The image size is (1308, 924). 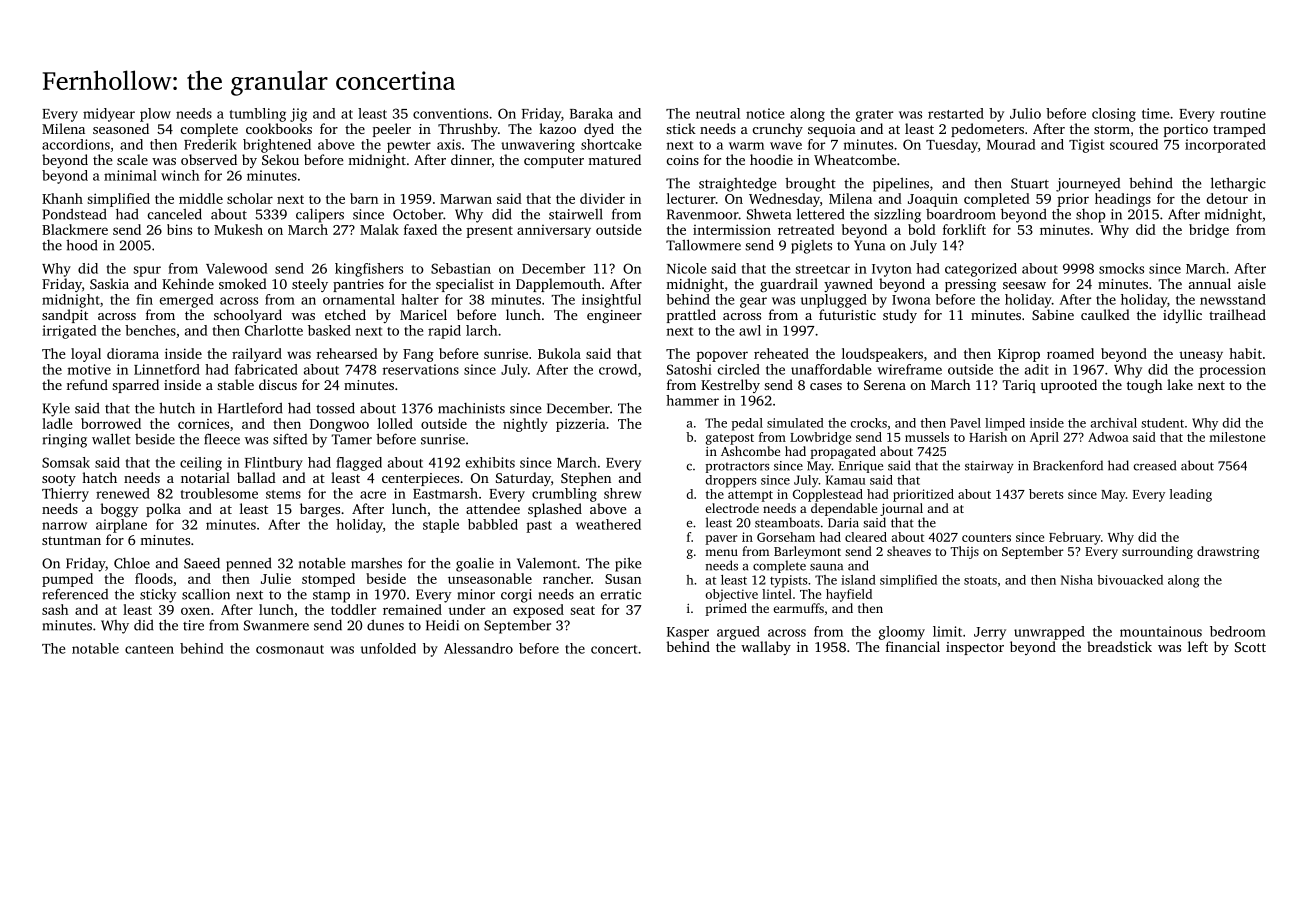 What do you see at coordinates (703, 245) in the screenshot?
I see `Tallowmere` at bounding box center [703, 245].
